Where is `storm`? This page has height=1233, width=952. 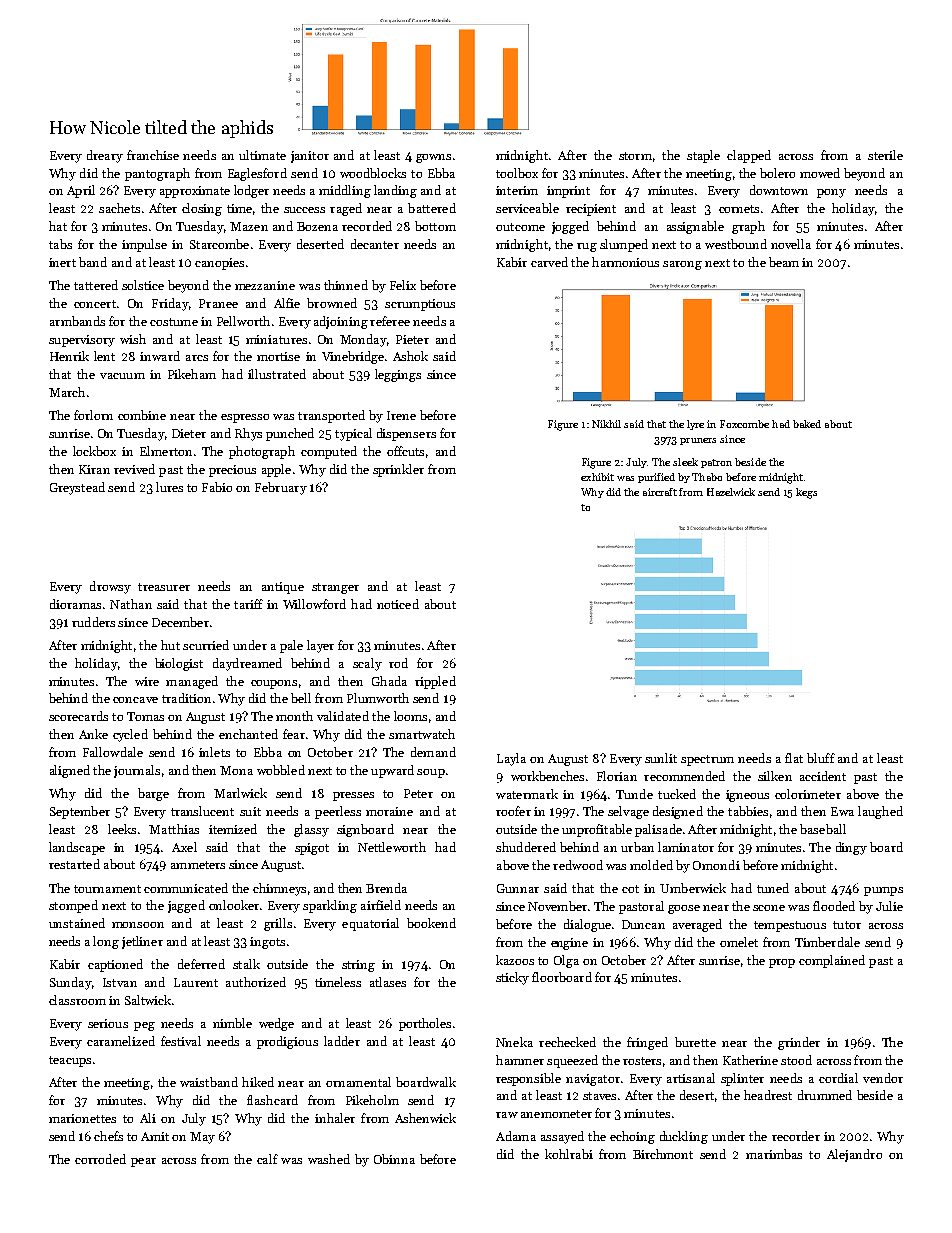
storm is located at coordinates (635, 156).
